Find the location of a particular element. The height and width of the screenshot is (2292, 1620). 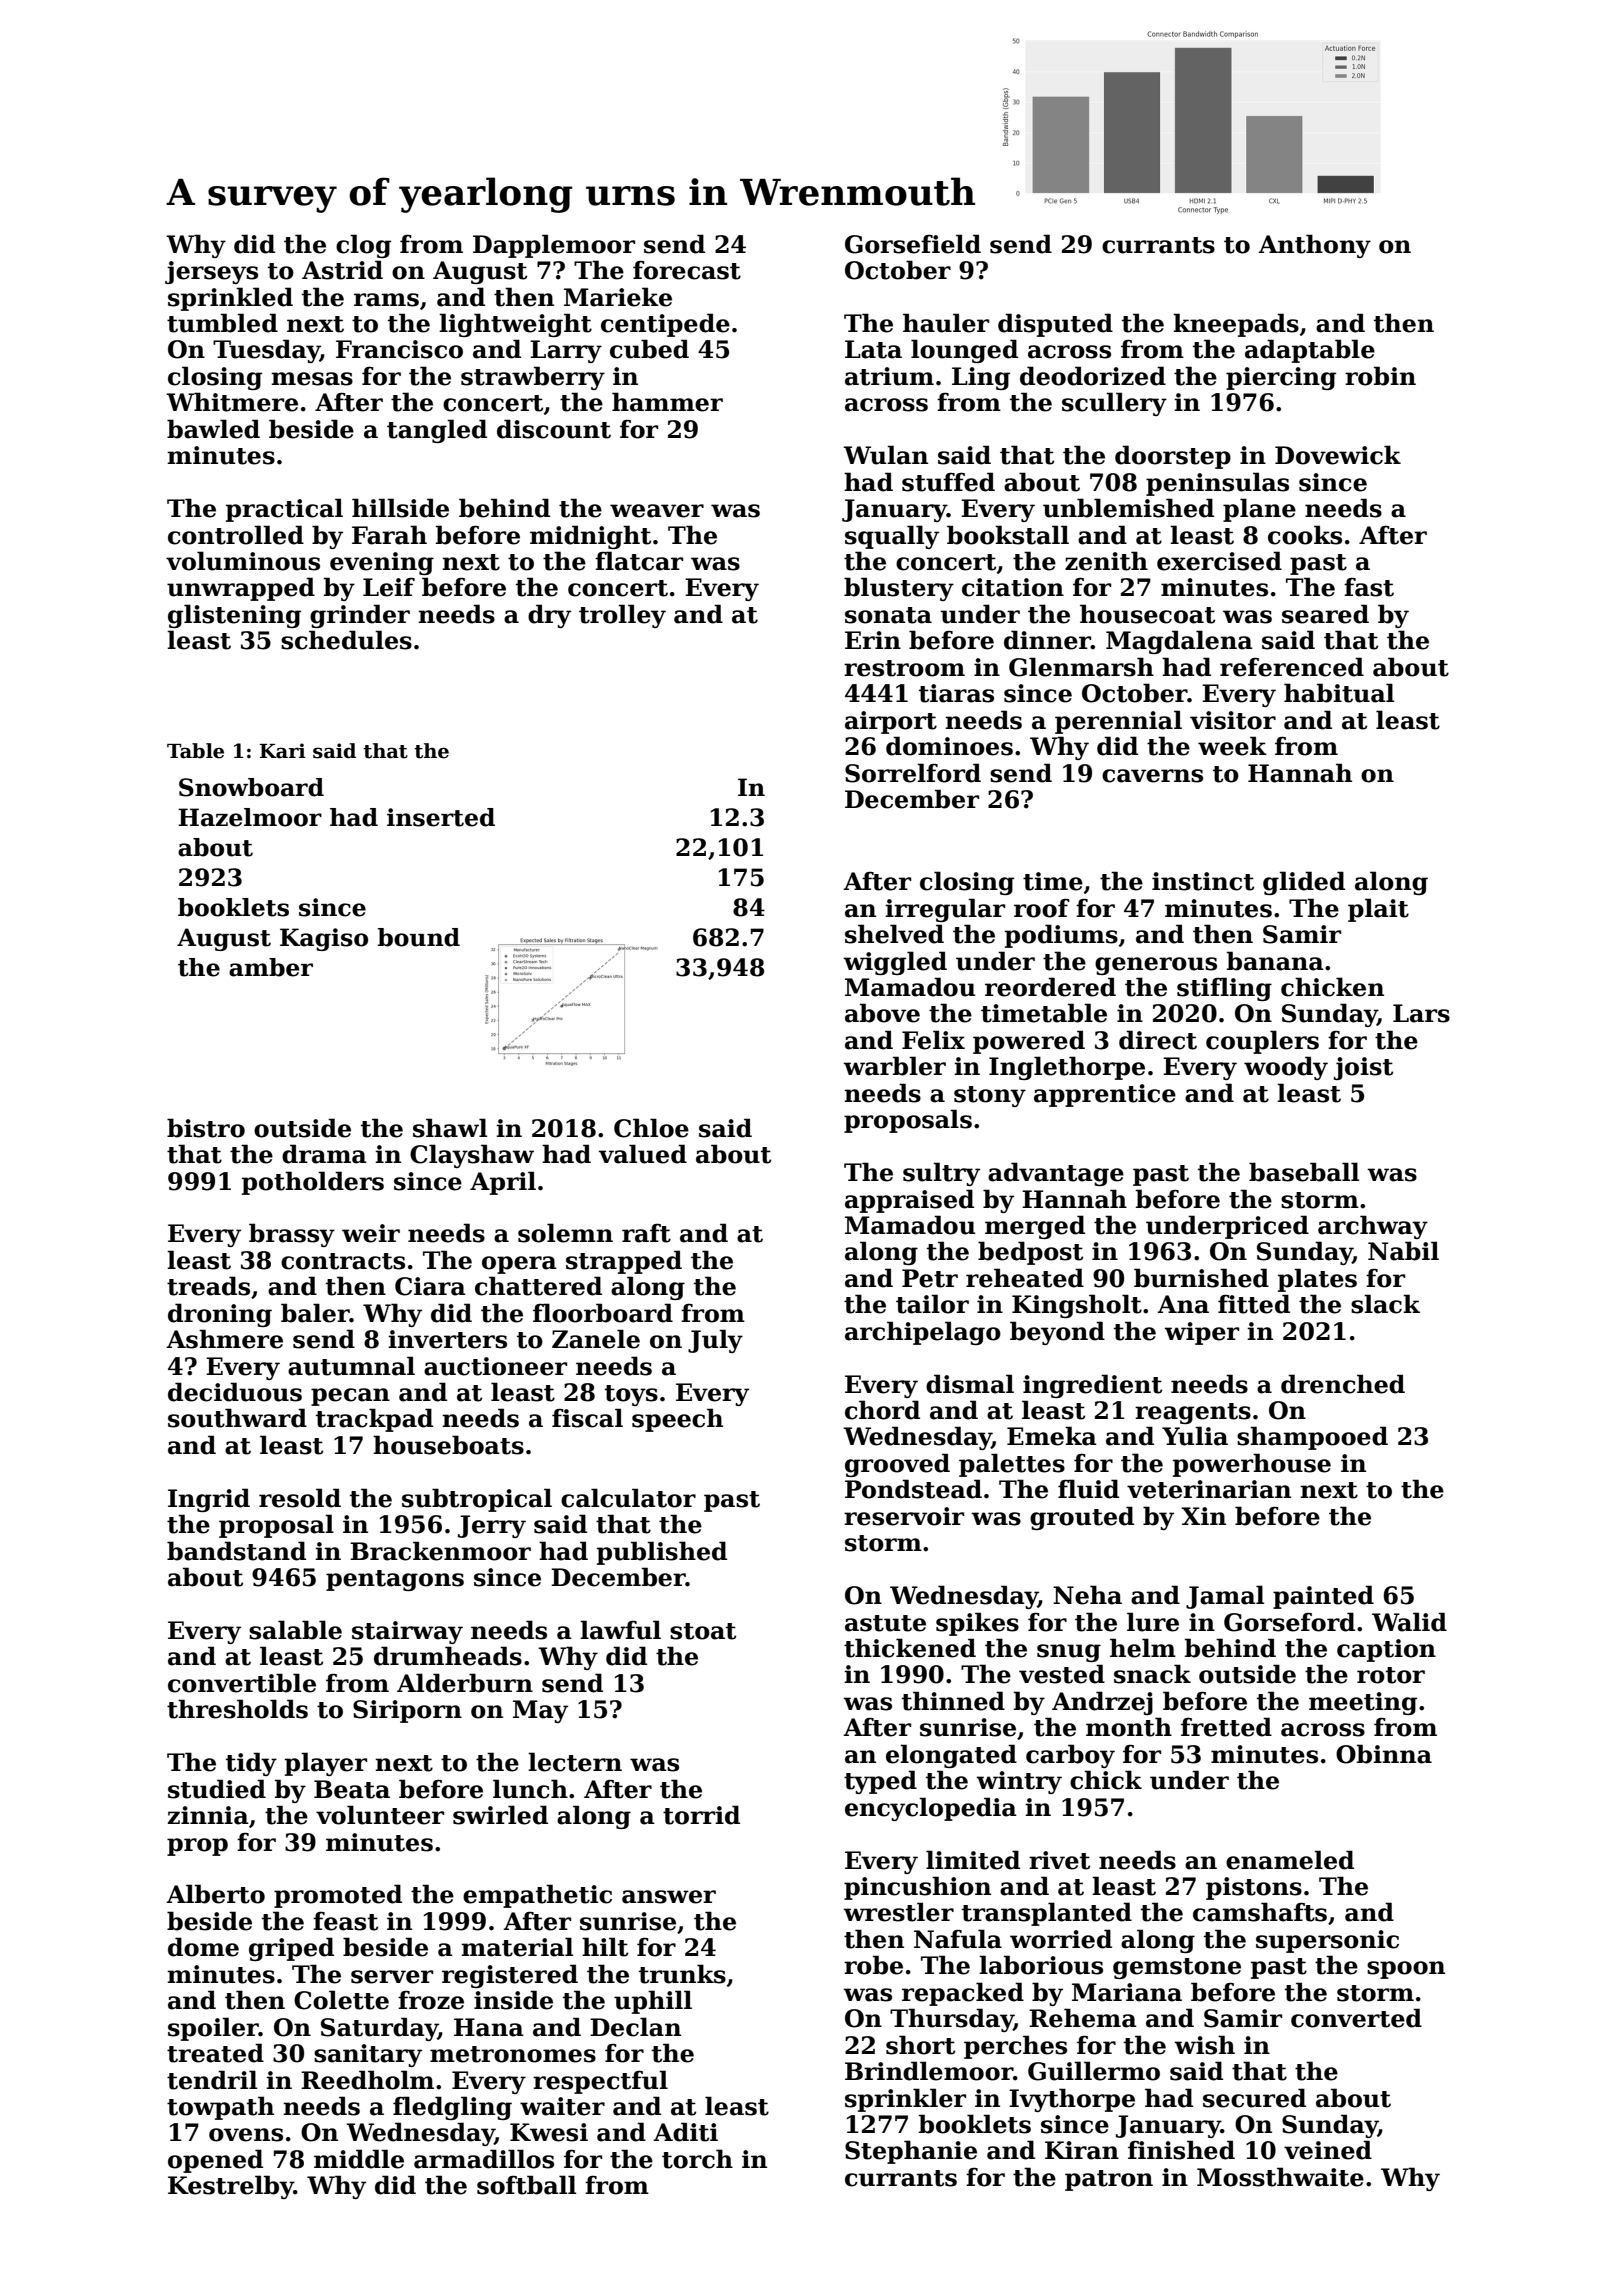

metronomes is located at coordinates (513, 2054).
